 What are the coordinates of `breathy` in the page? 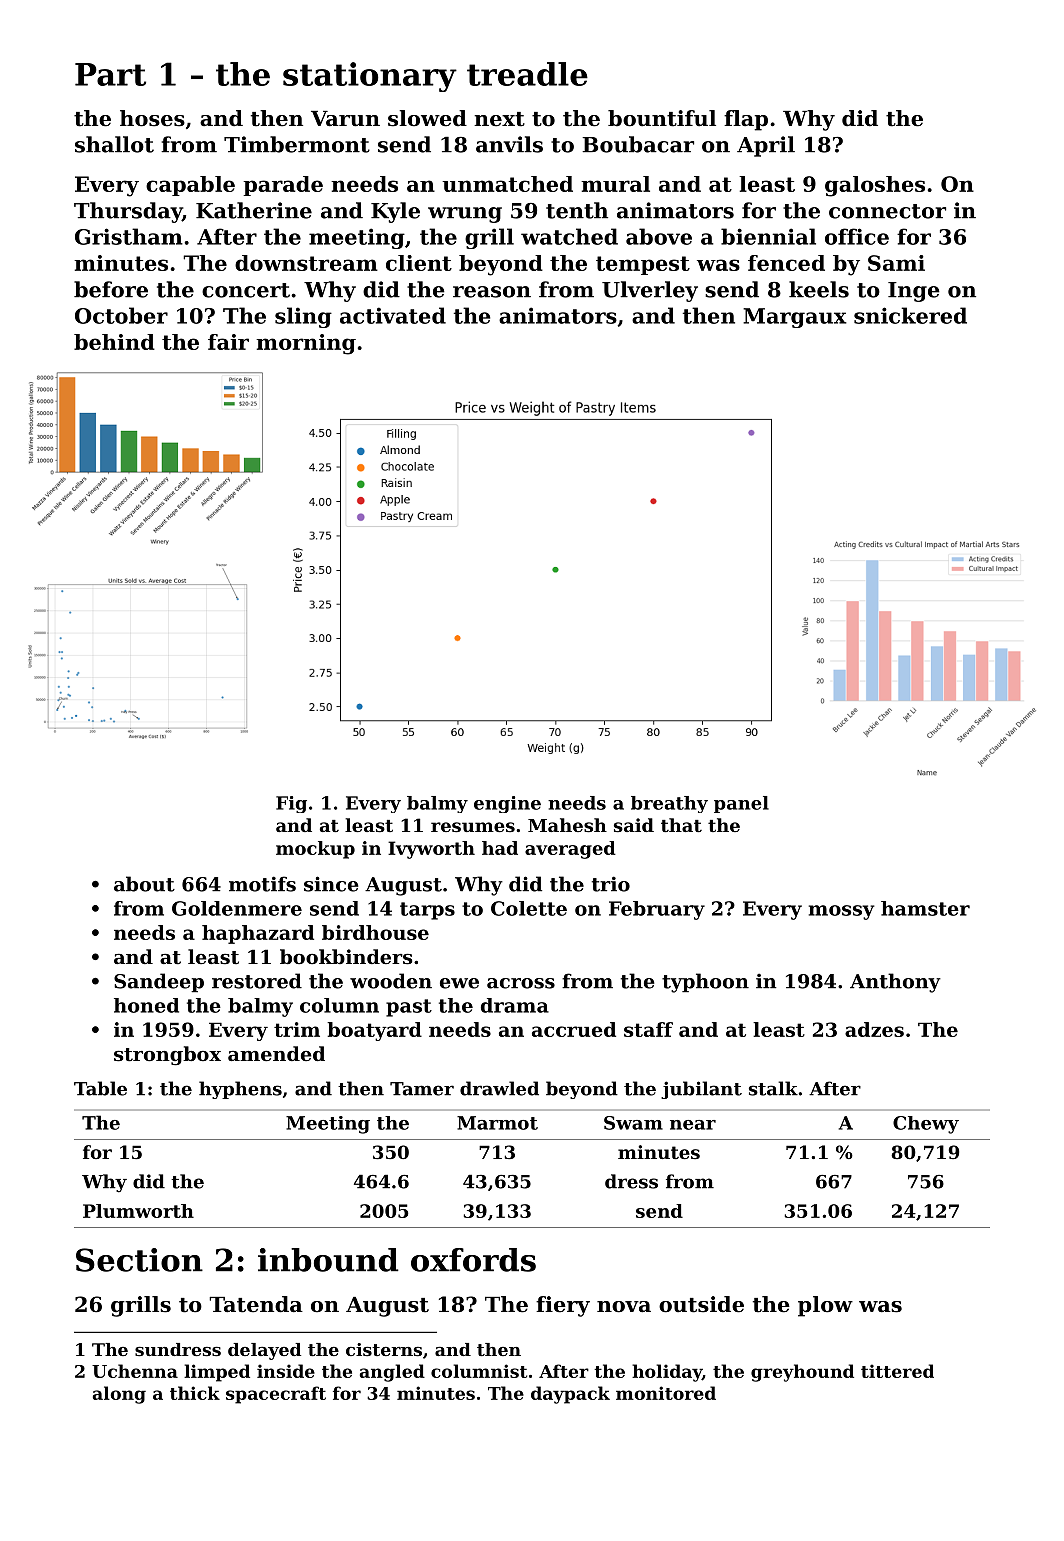 It's located at (669, 804).
